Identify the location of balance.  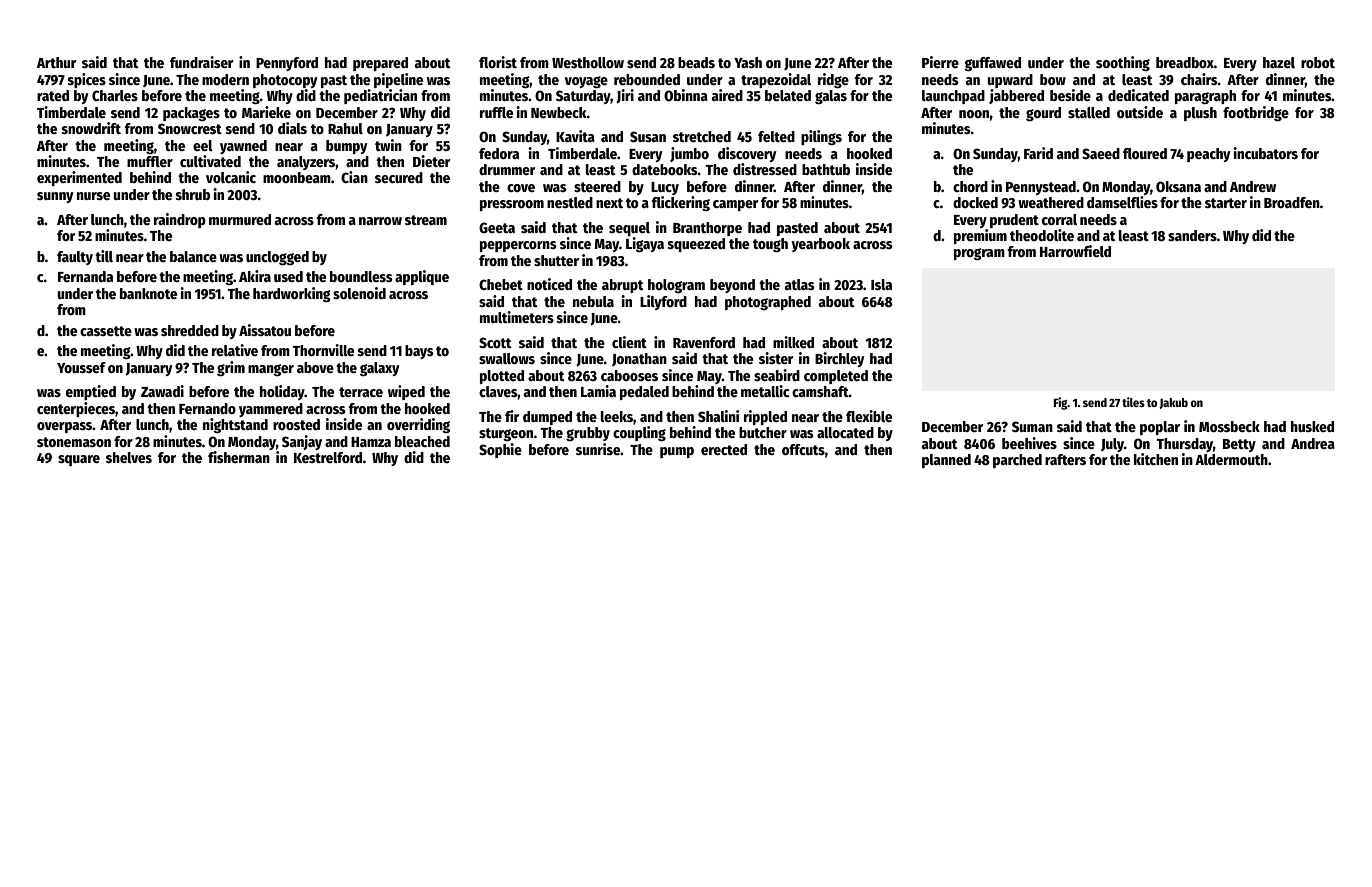
(193, 256).
